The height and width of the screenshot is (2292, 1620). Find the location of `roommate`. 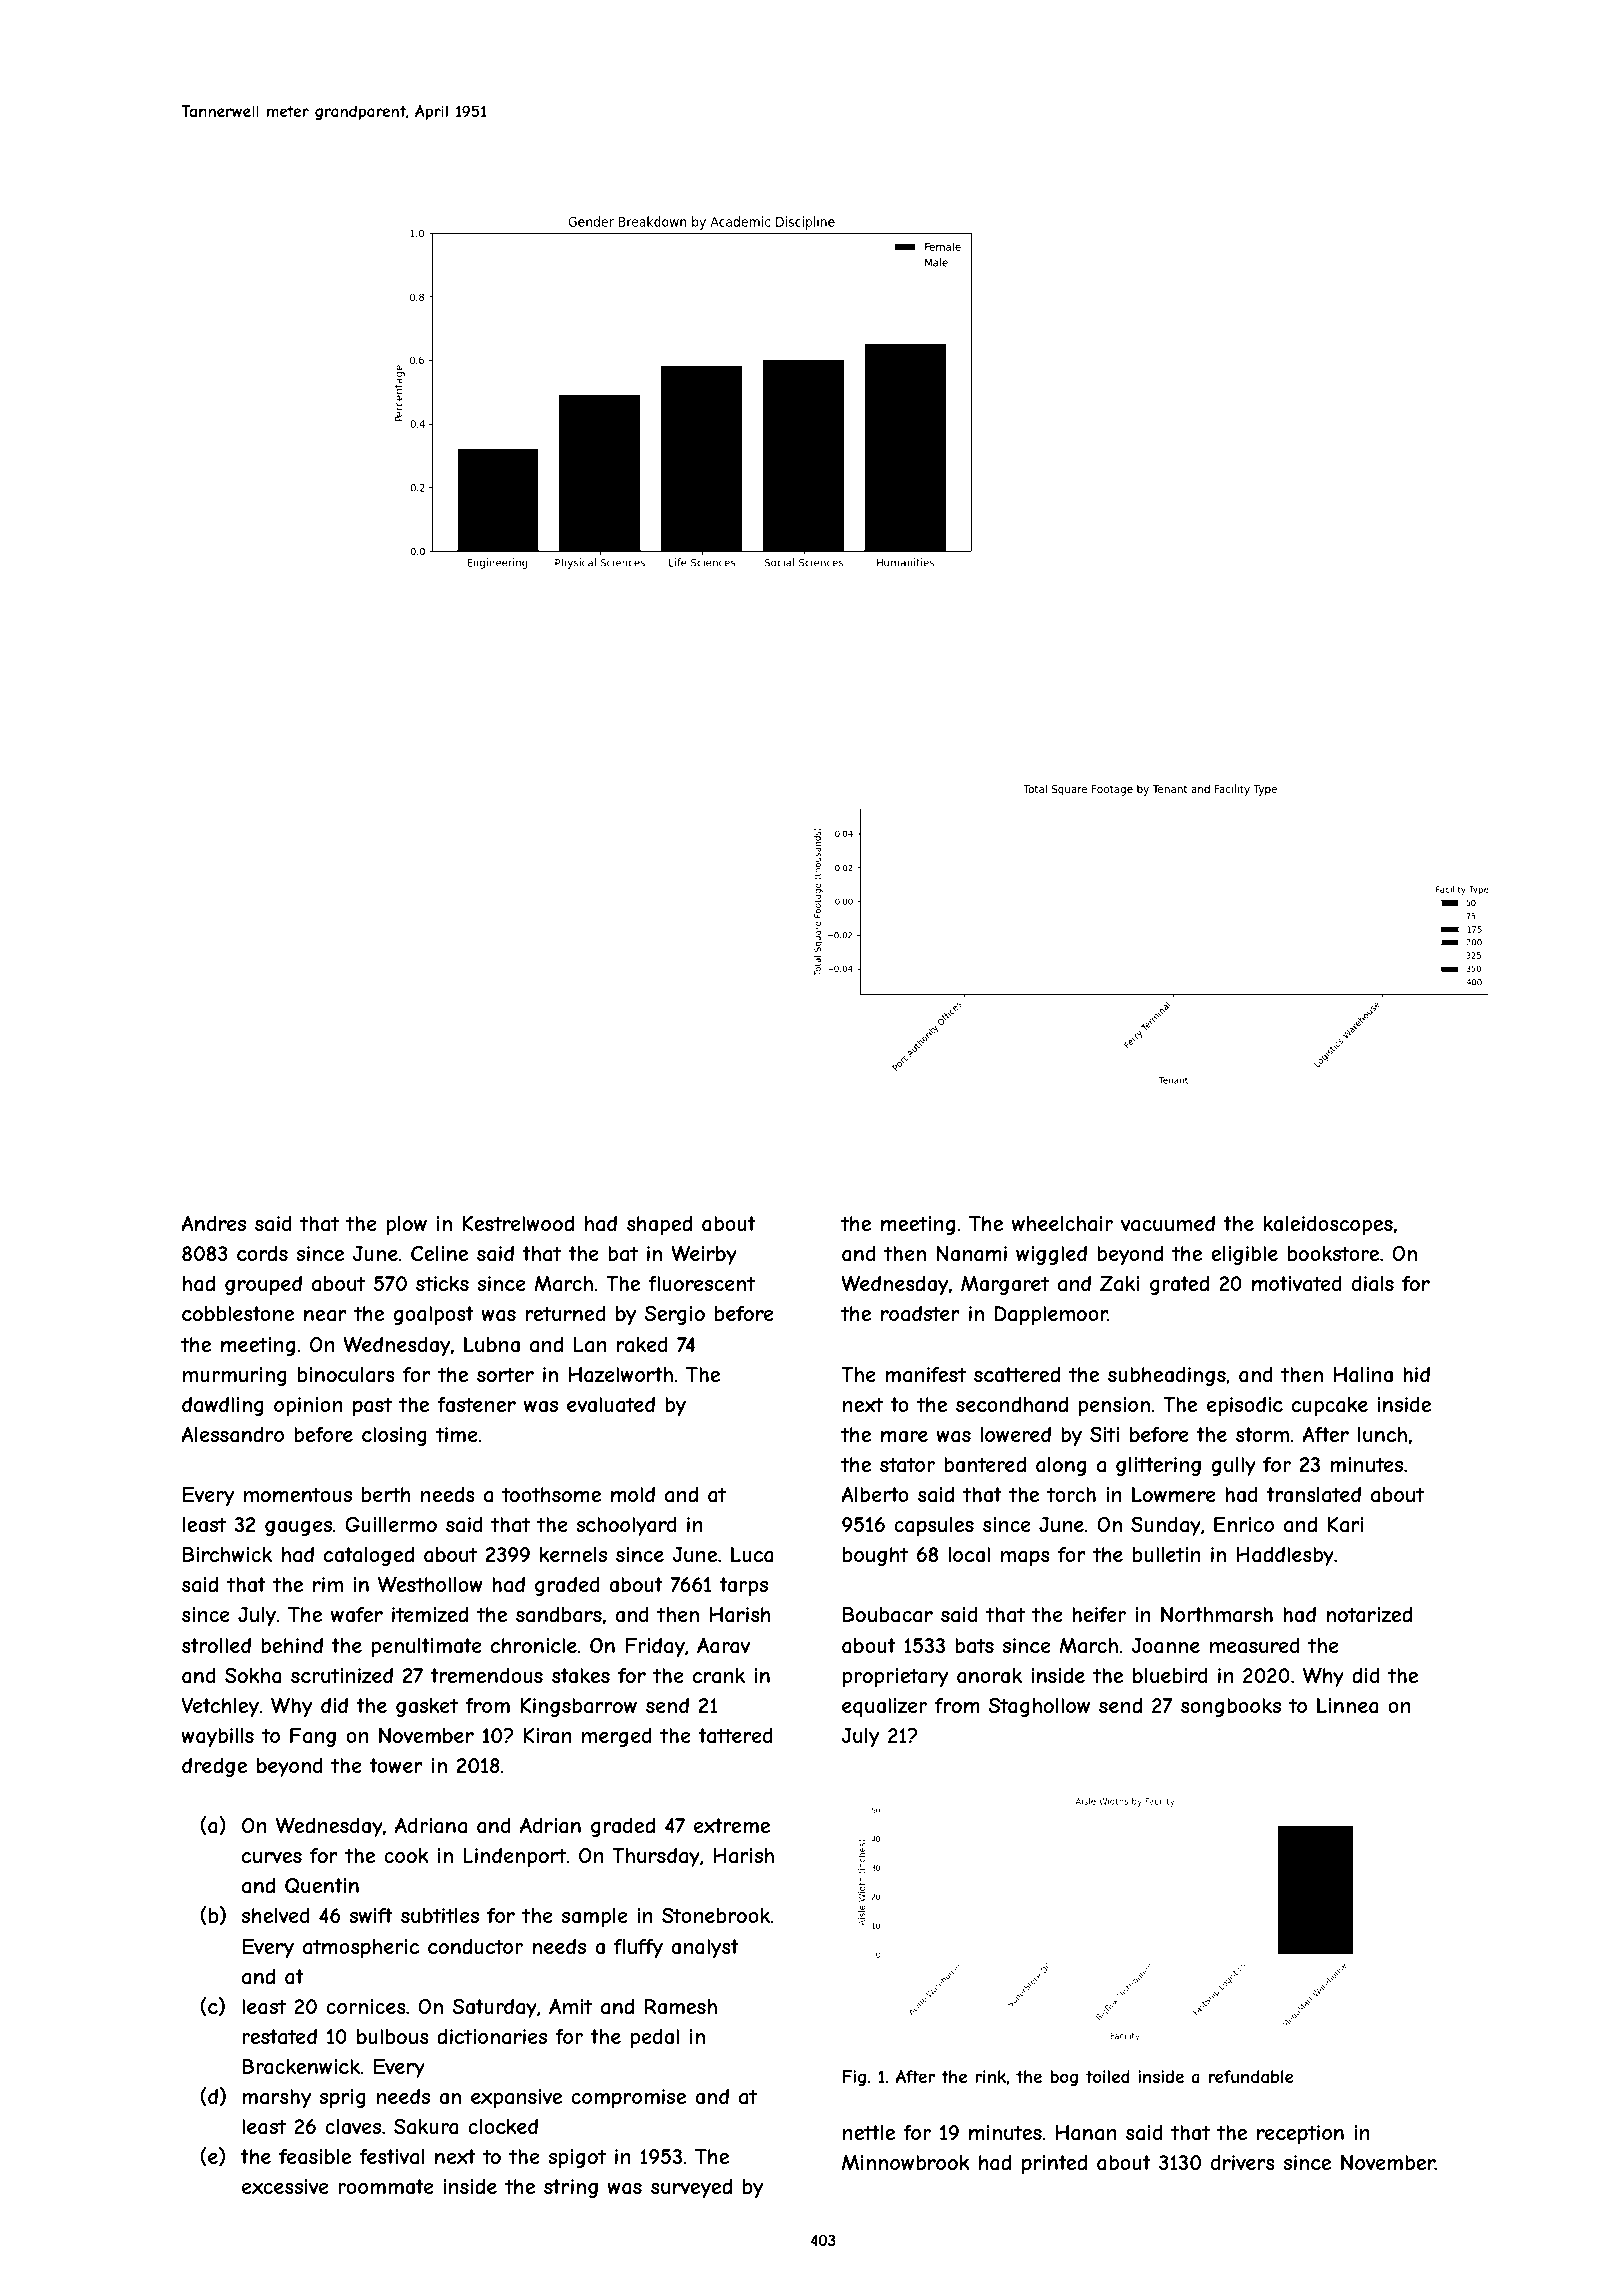

roommate is located at coordinates (386, 2187).
